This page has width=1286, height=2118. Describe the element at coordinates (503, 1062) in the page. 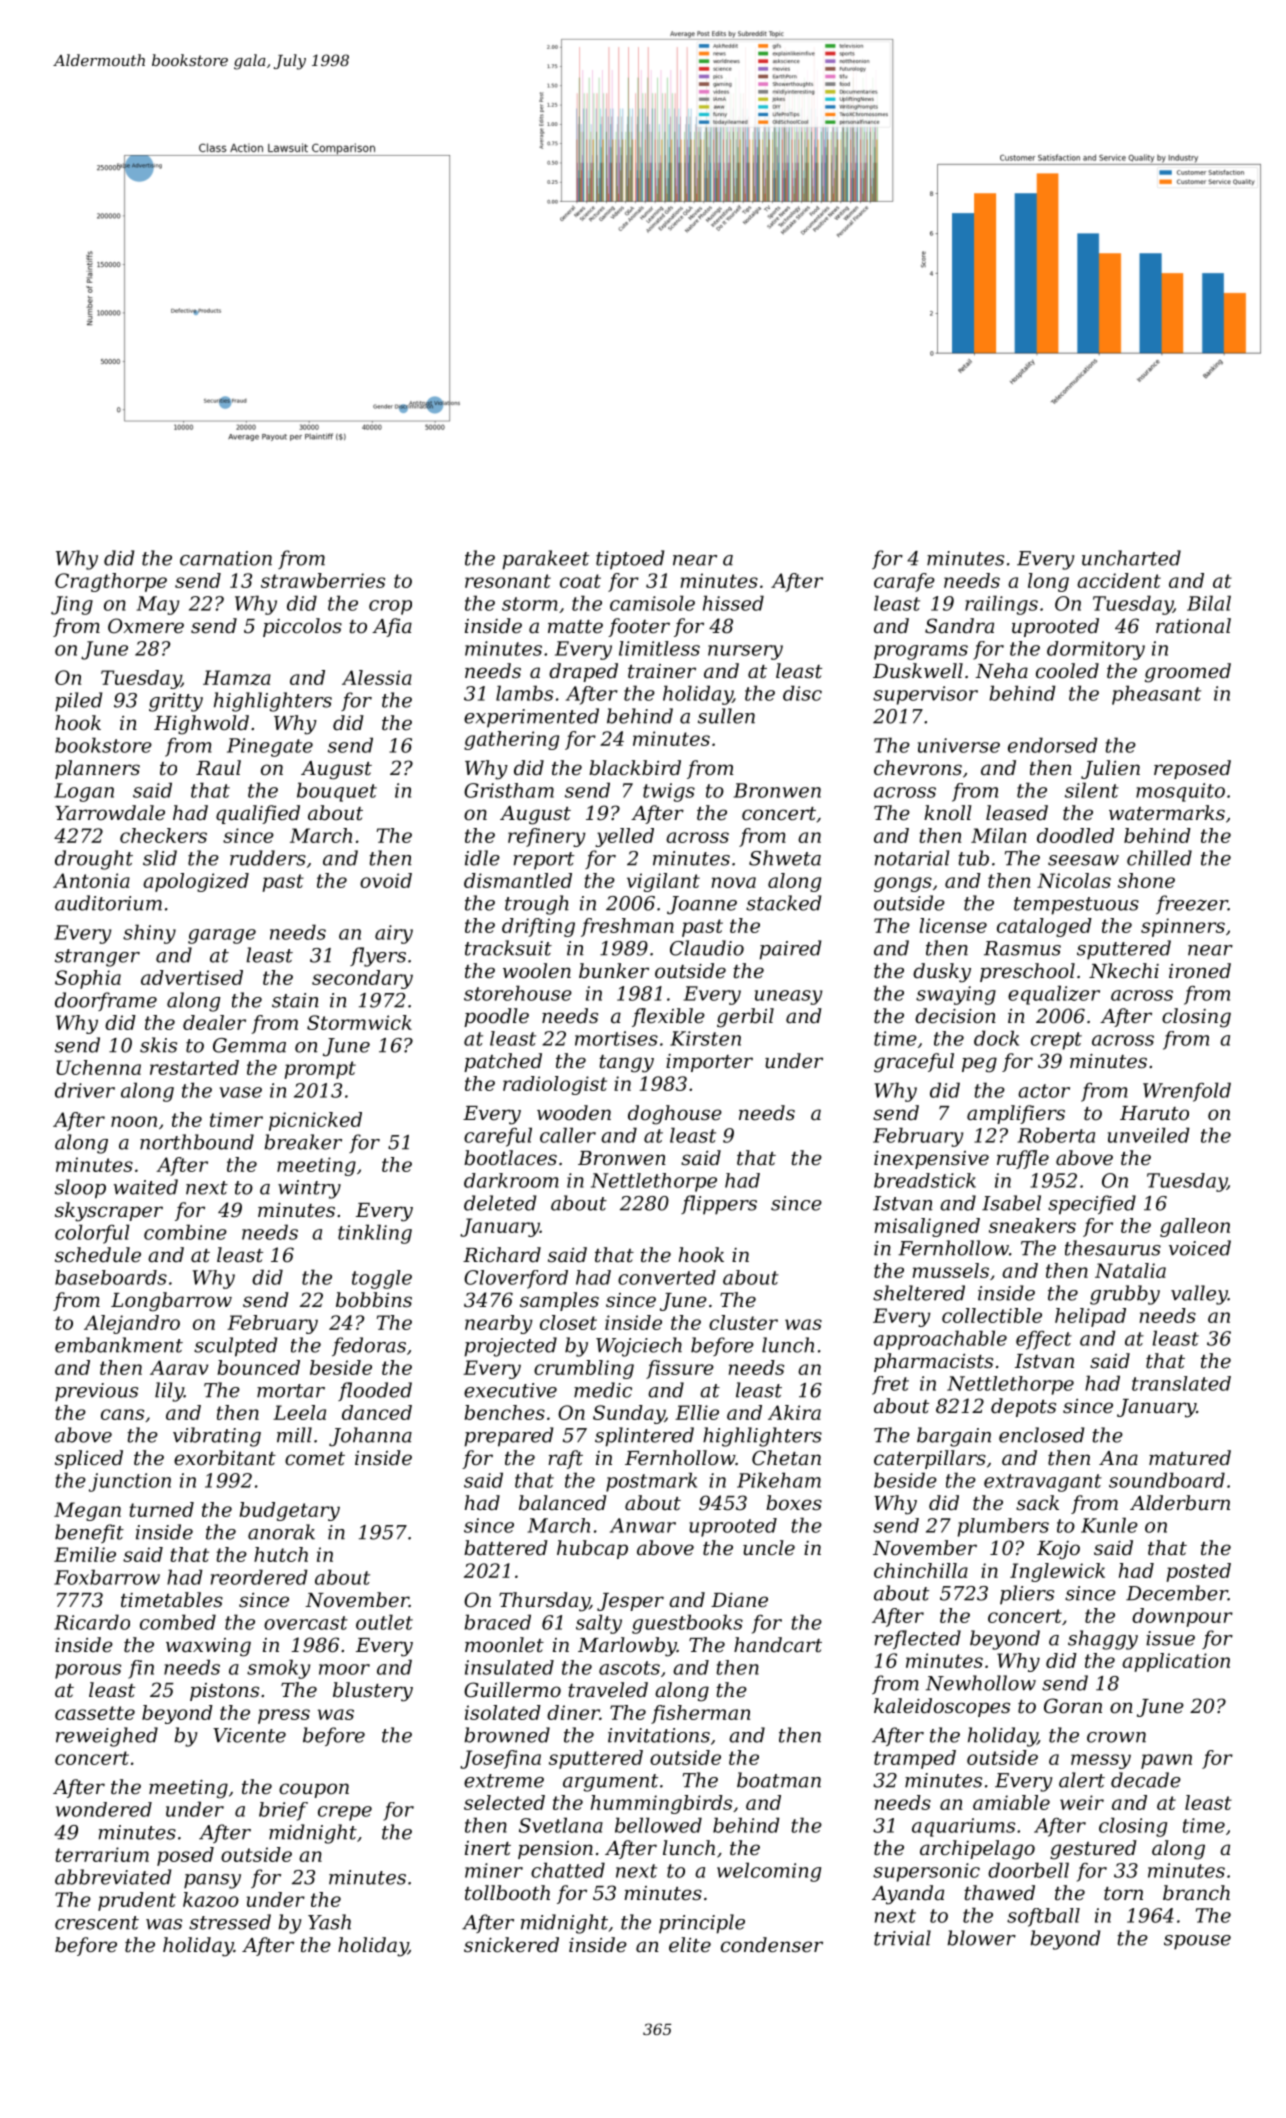

I see `patched` at that location.
